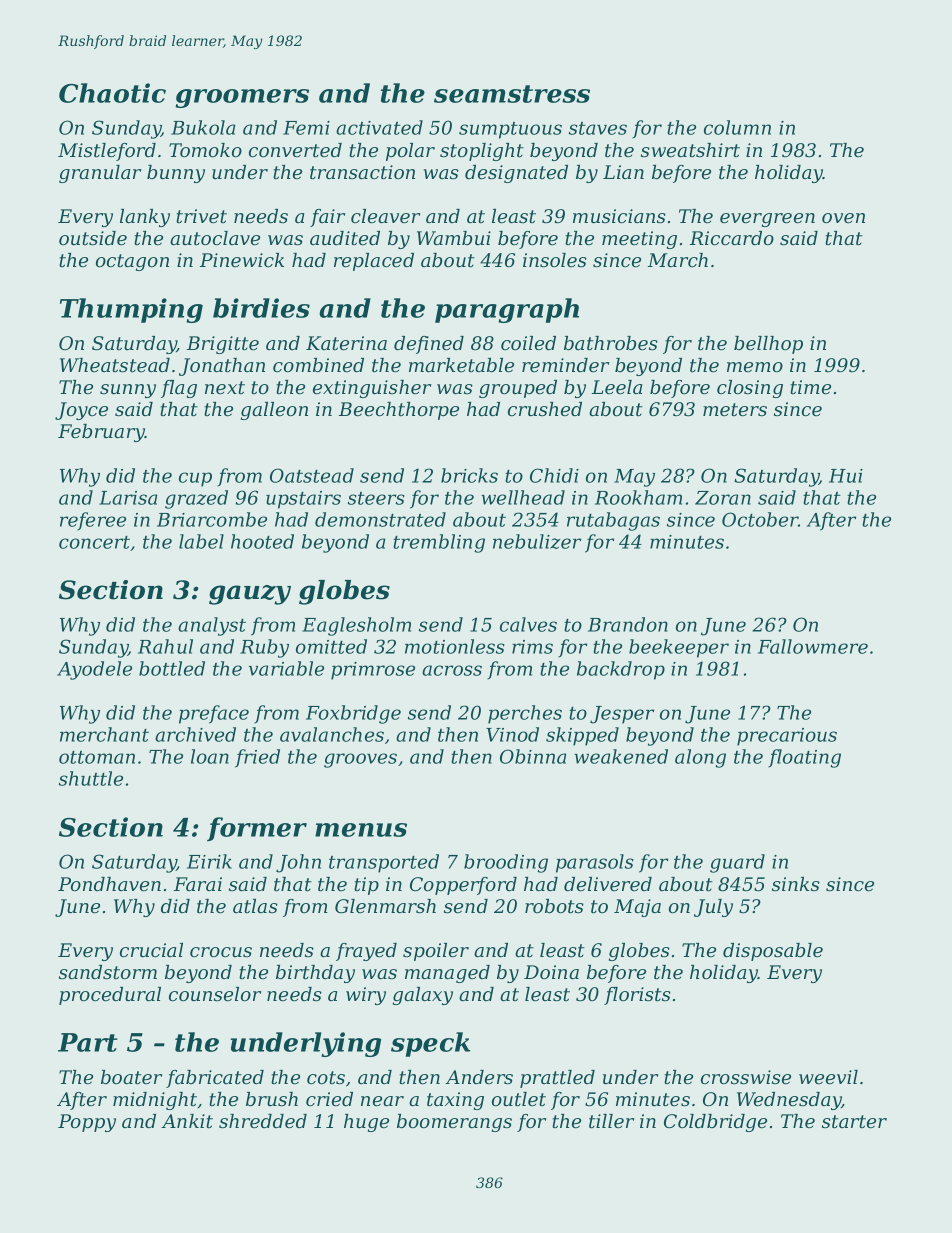 This screenshot has width=952, height=1233. Describe the element at coordinates (804, 758) in the screenshot. I see `floating` at that location.
